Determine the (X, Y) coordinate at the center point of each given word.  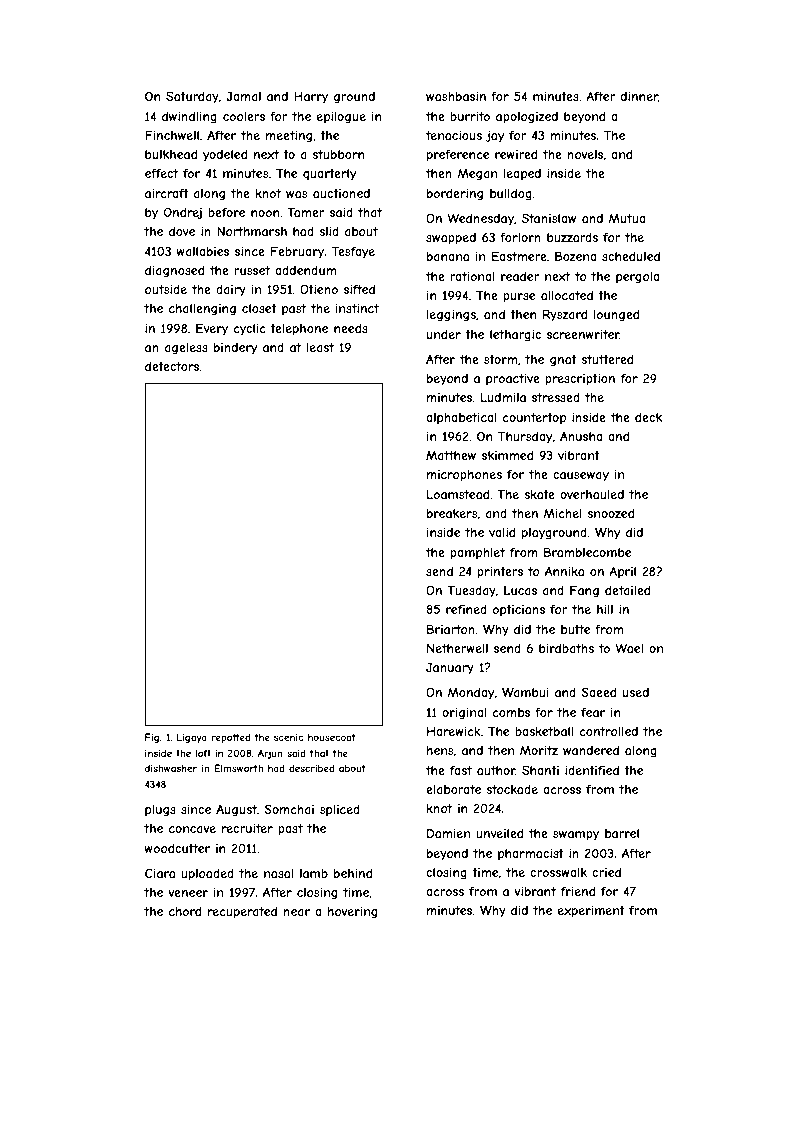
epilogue (341, 118)
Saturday (192, 97)
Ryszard (565, 315)
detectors (172, 366)
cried (606, 872)
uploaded (207, 875)
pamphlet (477, 554)
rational (472, 276)
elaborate (453, 789)
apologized (527, 118)
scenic (288, 737)
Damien (448, 833)
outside (166, 289)
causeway (581, 477)
